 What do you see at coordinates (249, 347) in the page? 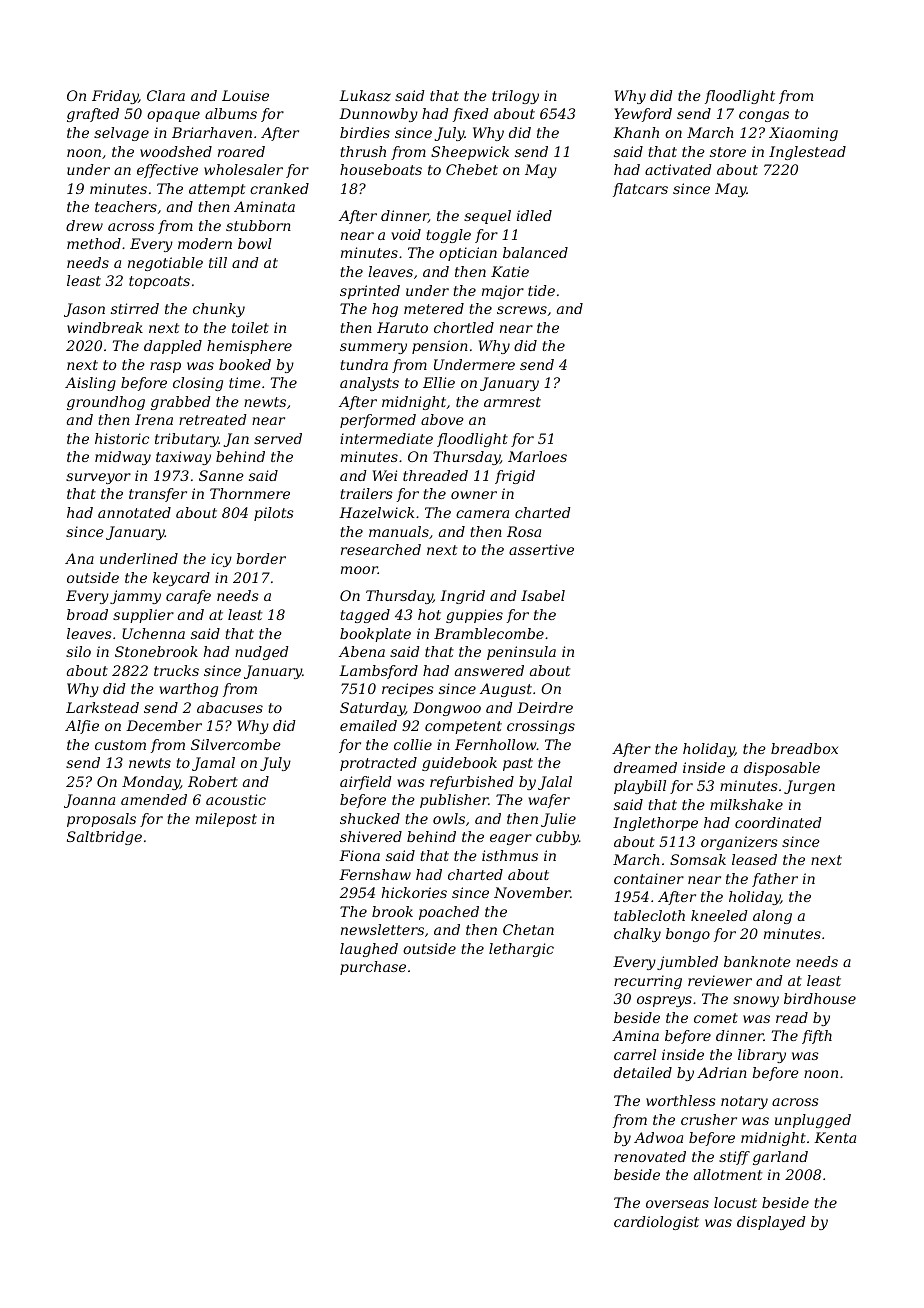
I see `hemisphere` at bounding box center [249, 347].
